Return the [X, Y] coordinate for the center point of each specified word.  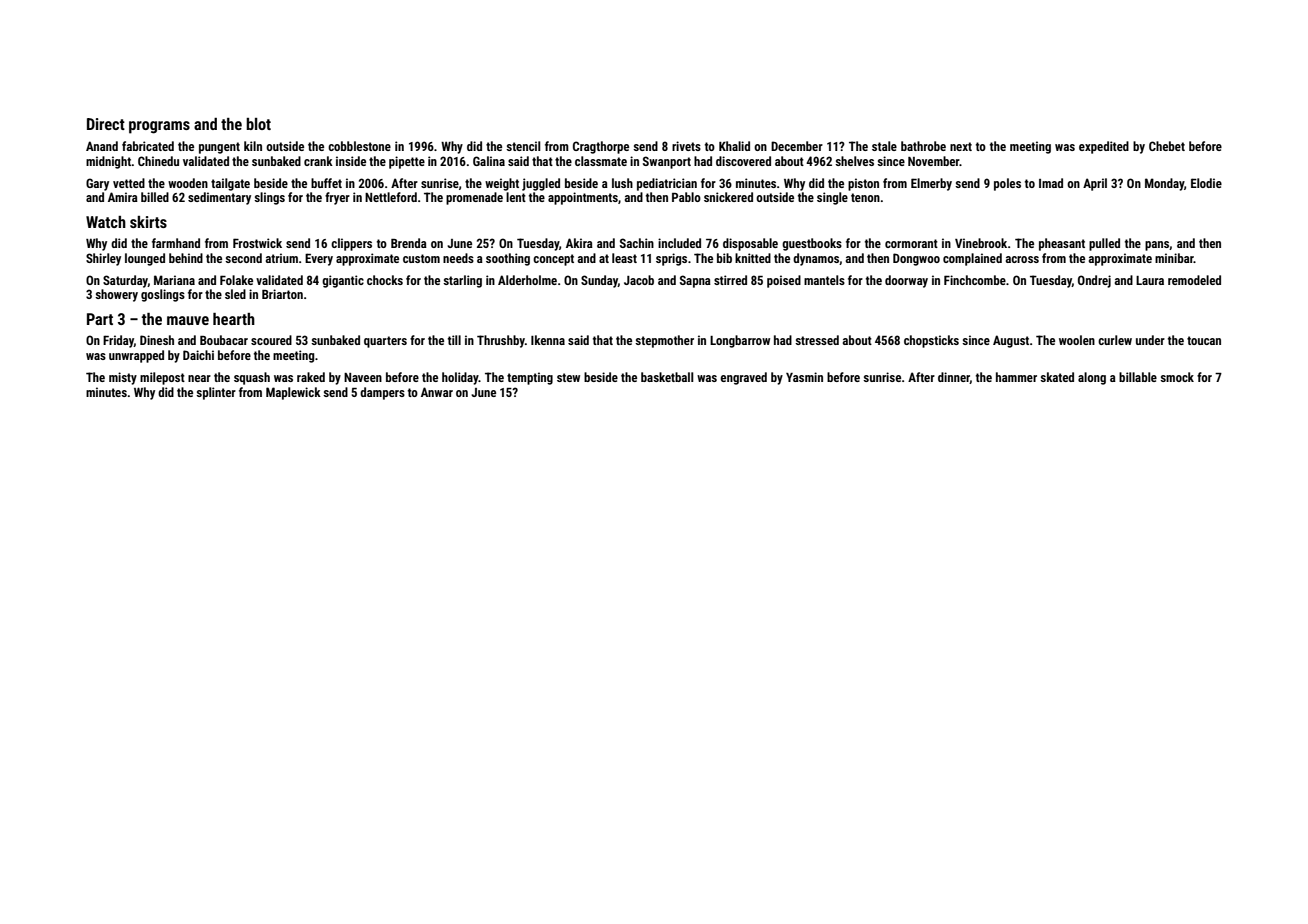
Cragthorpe [601, 147]
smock [1177, 377]
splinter [216, 393]
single [832, 198]
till [454, 340]
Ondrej [1094, 281]
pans [1157, 246]
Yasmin [804, 377]
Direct [106, 124]
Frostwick [257, 243]
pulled [1104, 244]
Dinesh [157, 340]
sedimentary [219, 198]
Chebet [1167, 146]
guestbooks [812, 244]
